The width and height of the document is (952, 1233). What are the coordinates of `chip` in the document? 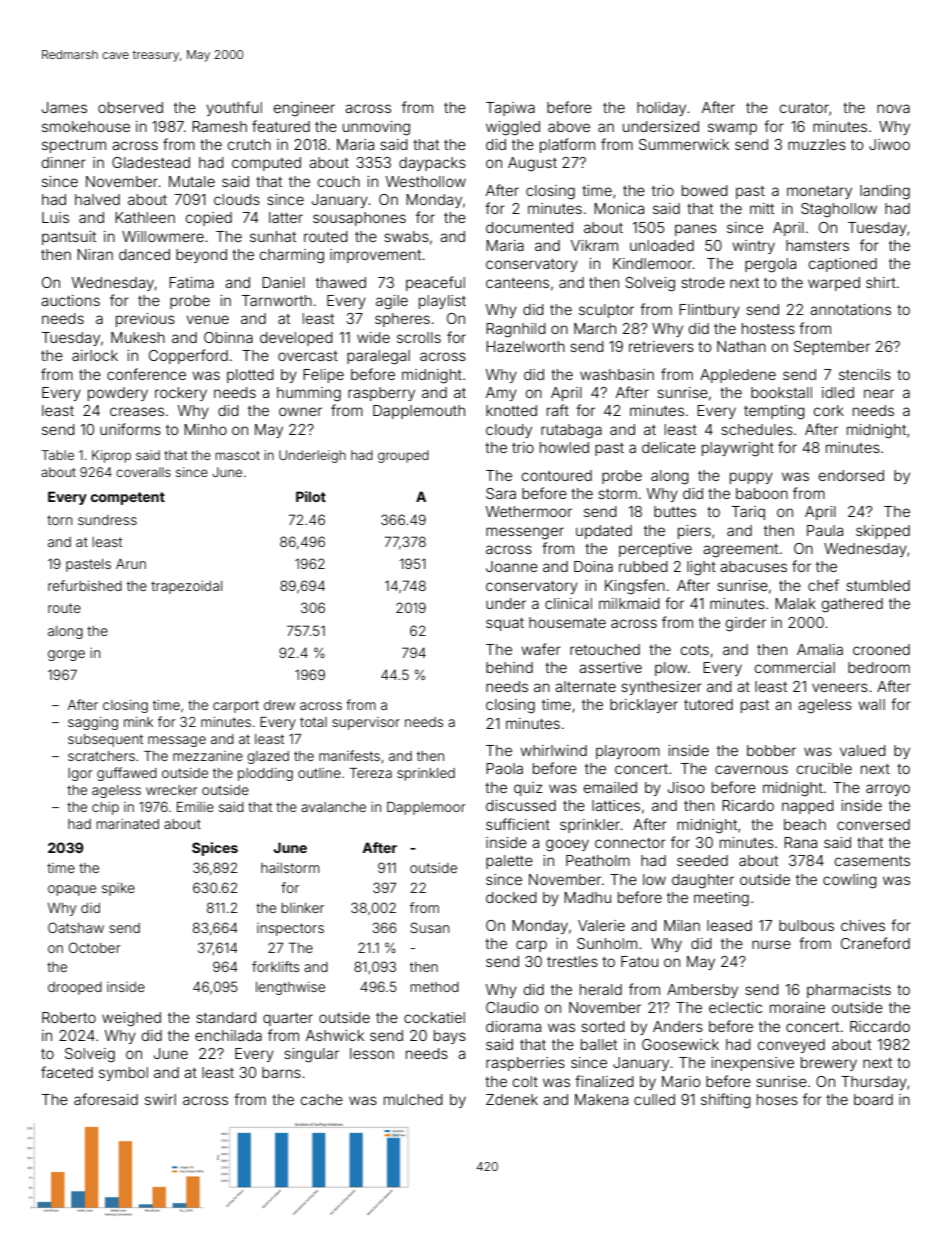 It's located at (105, 808).
